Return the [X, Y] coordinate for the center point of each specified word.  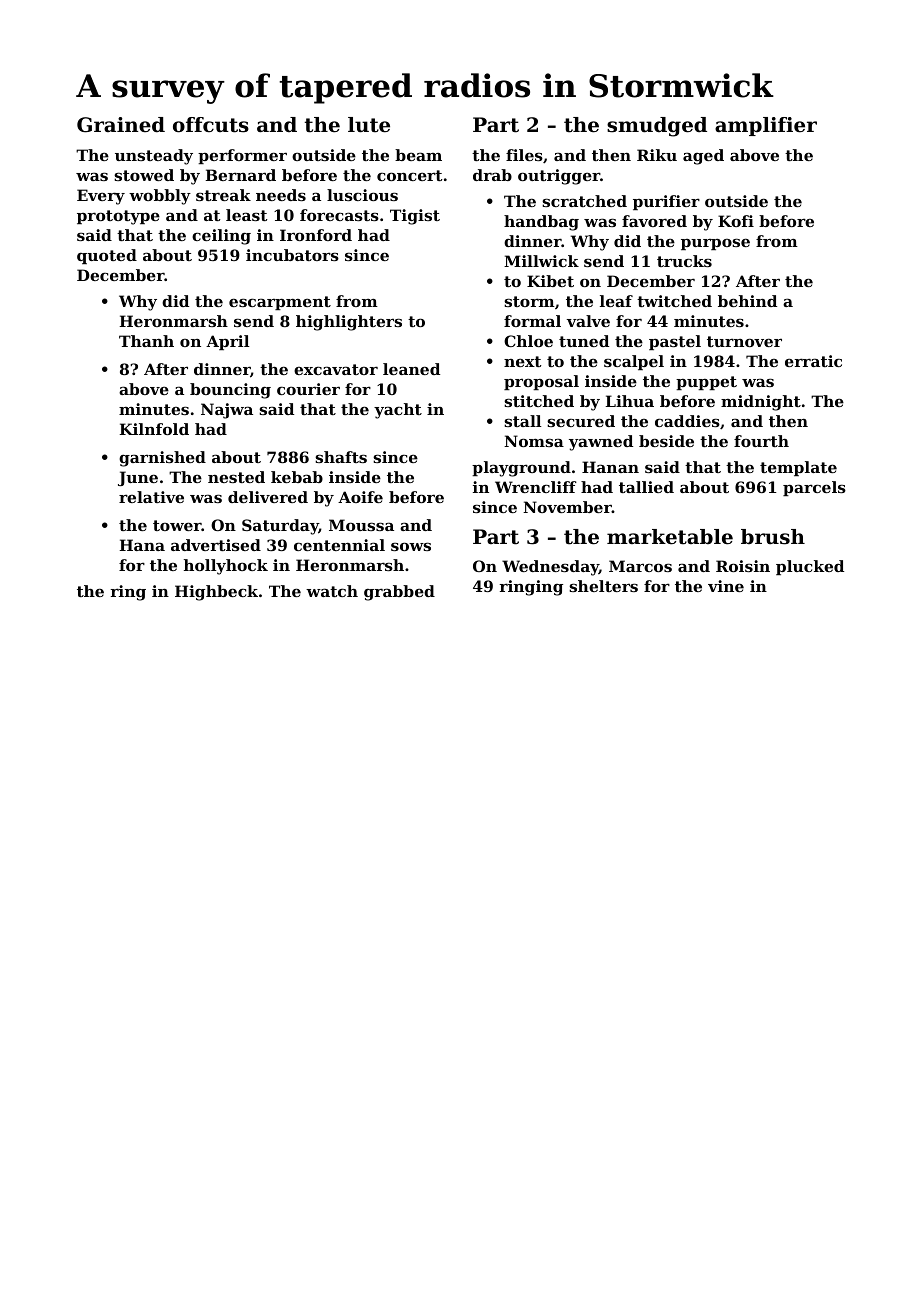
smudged [657, 127]
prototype [118, 217]
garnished [162, 459]
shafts [341, 457]
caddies [687, 421]
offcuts [211, 125]
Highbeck [216, 593]
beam [418, 155]
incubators [292, 255]
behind [747, 301]
